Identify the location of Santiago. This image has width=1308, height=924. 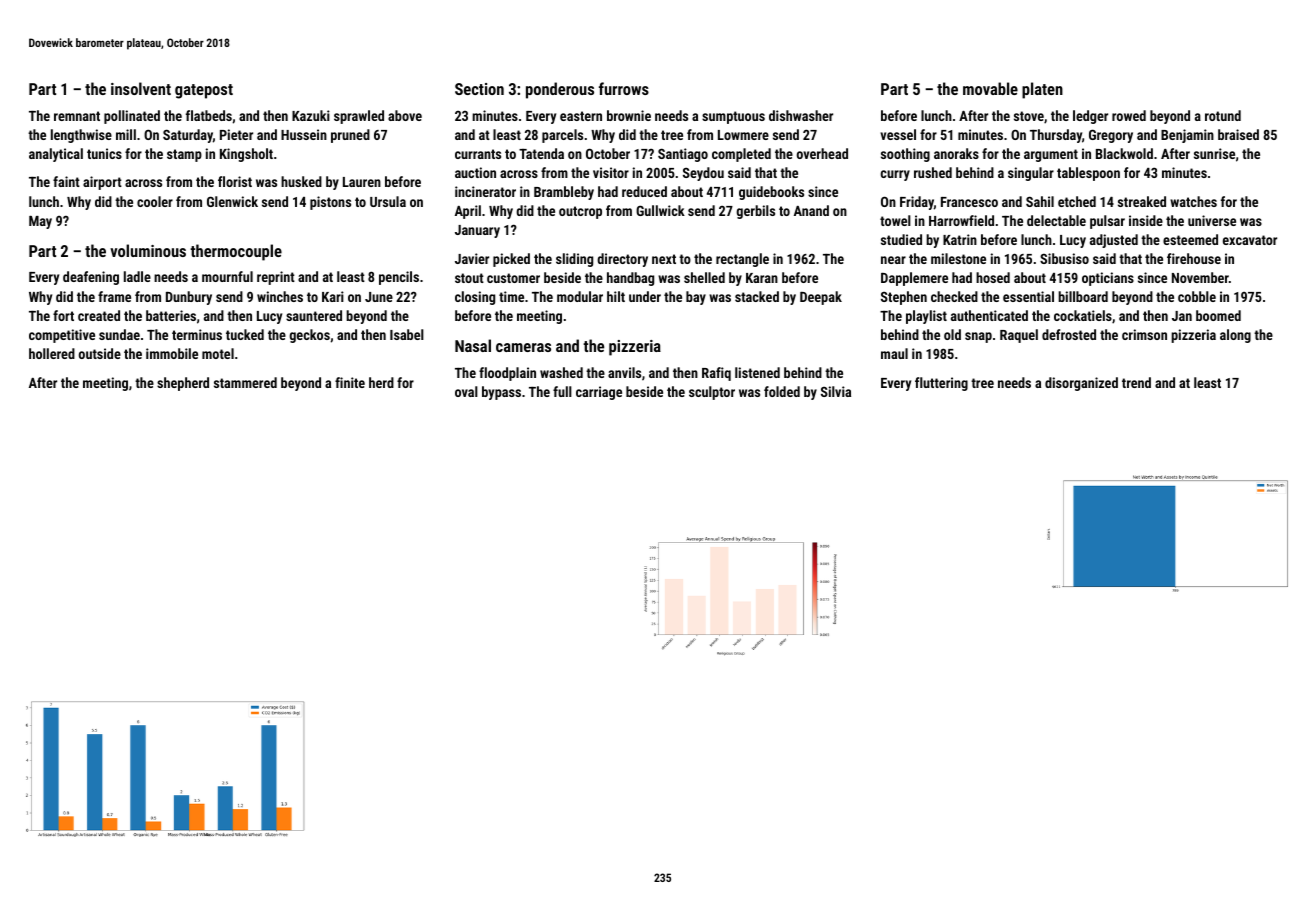
(683, 155).
